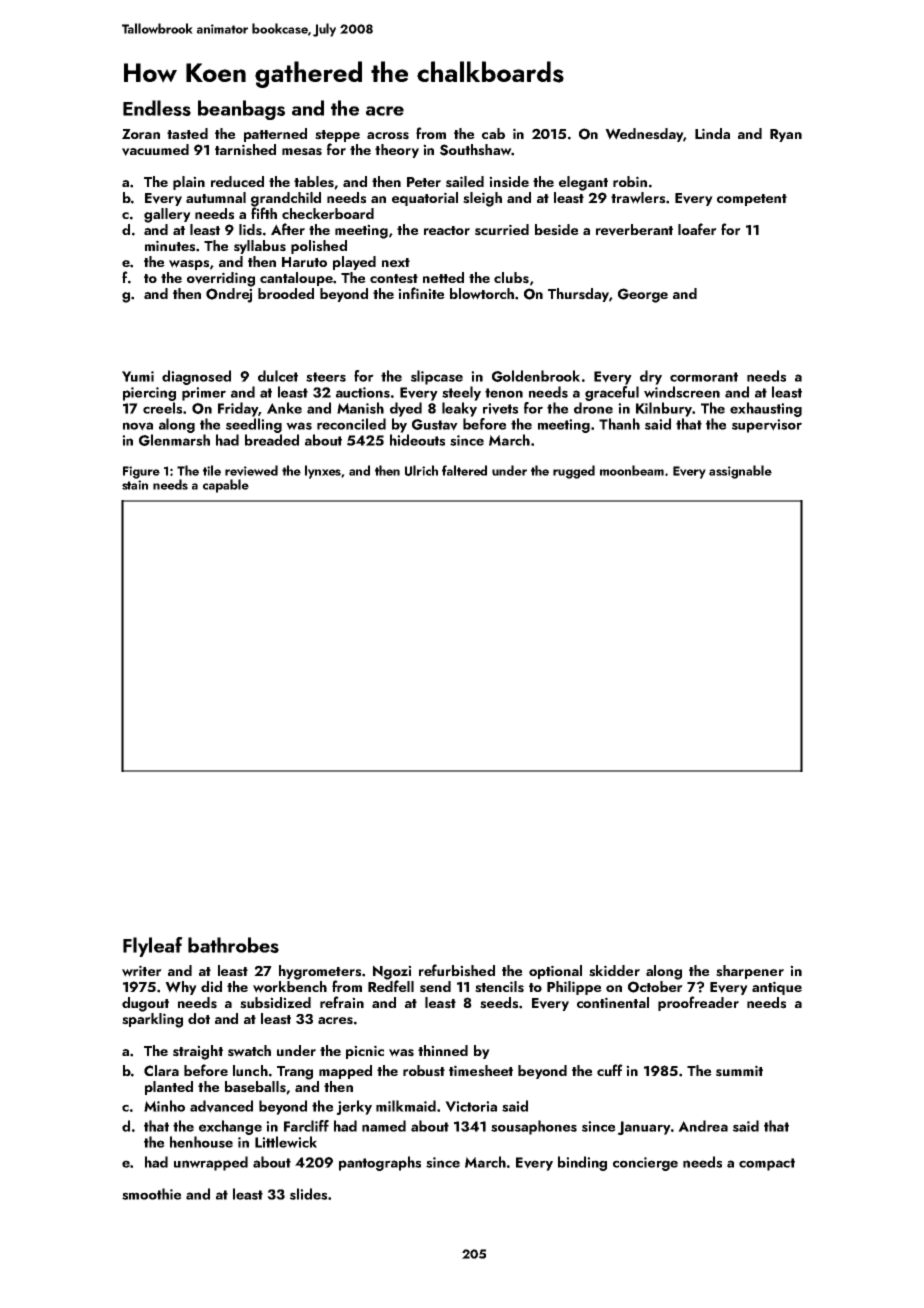 The width and height of the screenshot is (924, 1308). I want to click on bathrobes, so click(233, 945).
